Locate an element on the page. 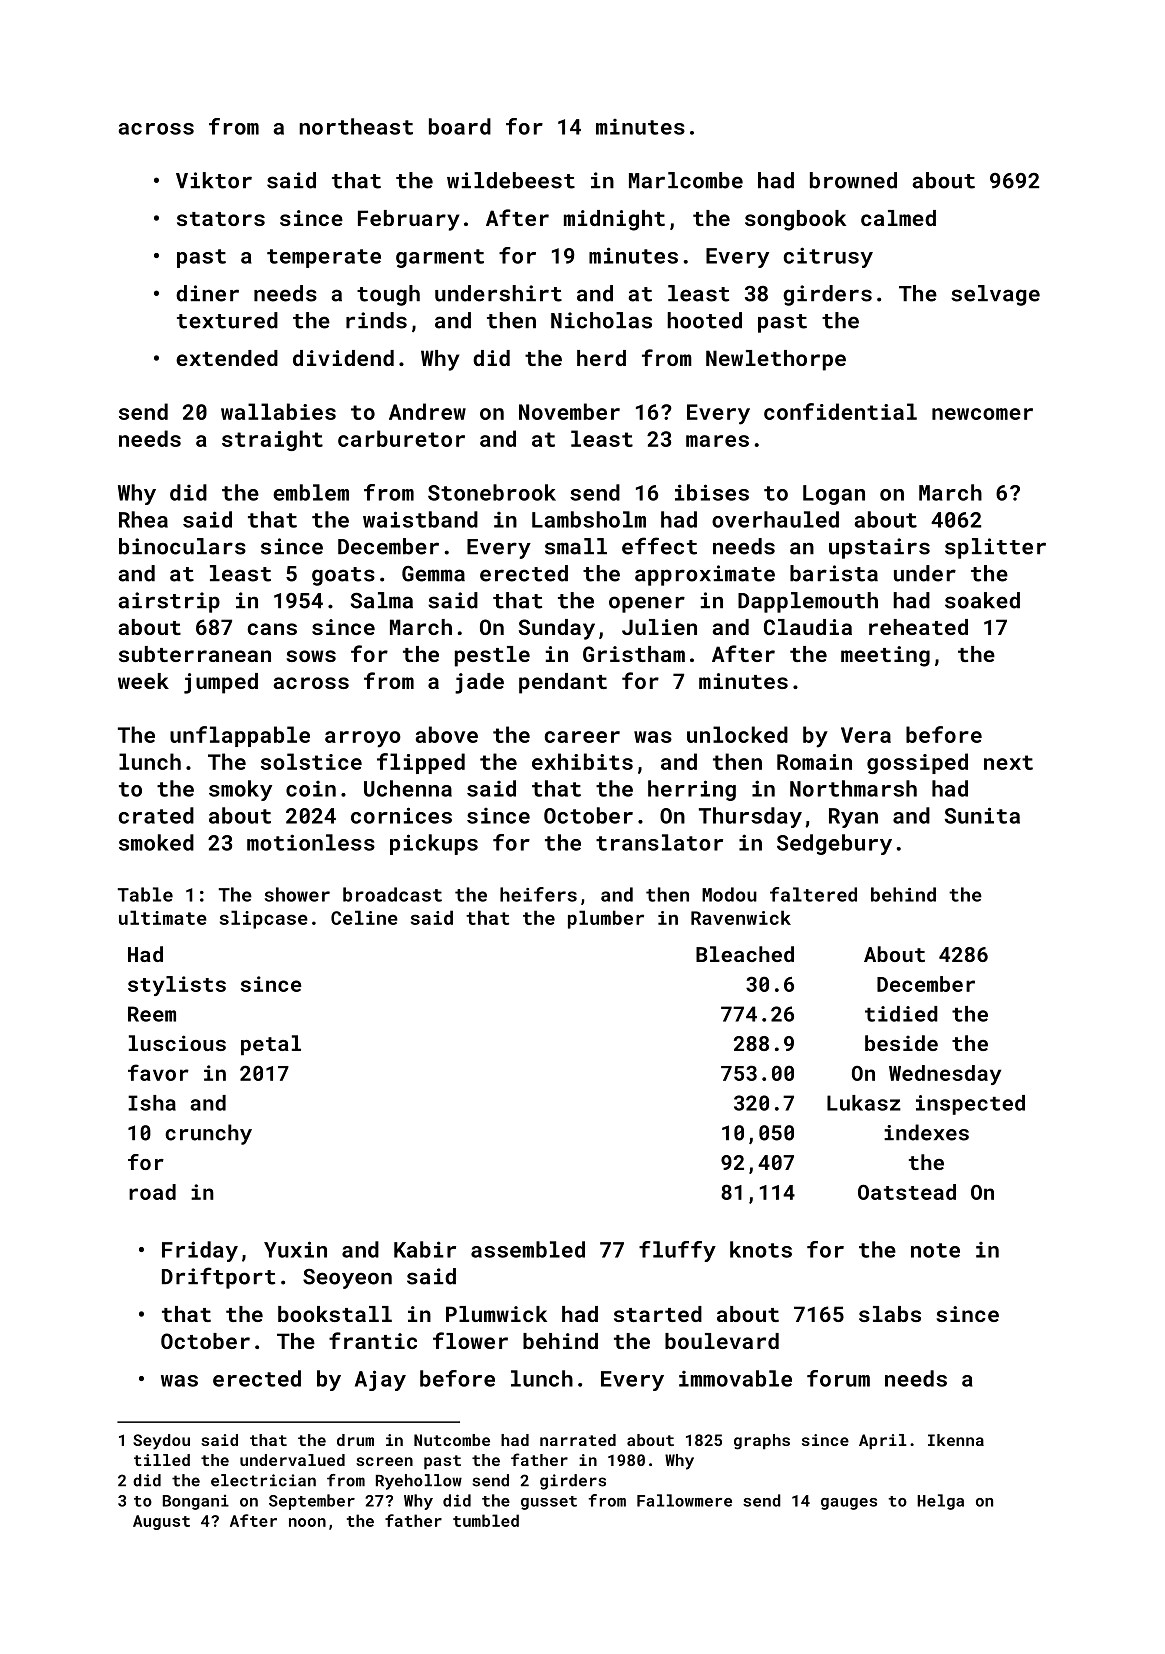 The image size is (1165, 1654). Gristham is located at coordinates (634, 654).
